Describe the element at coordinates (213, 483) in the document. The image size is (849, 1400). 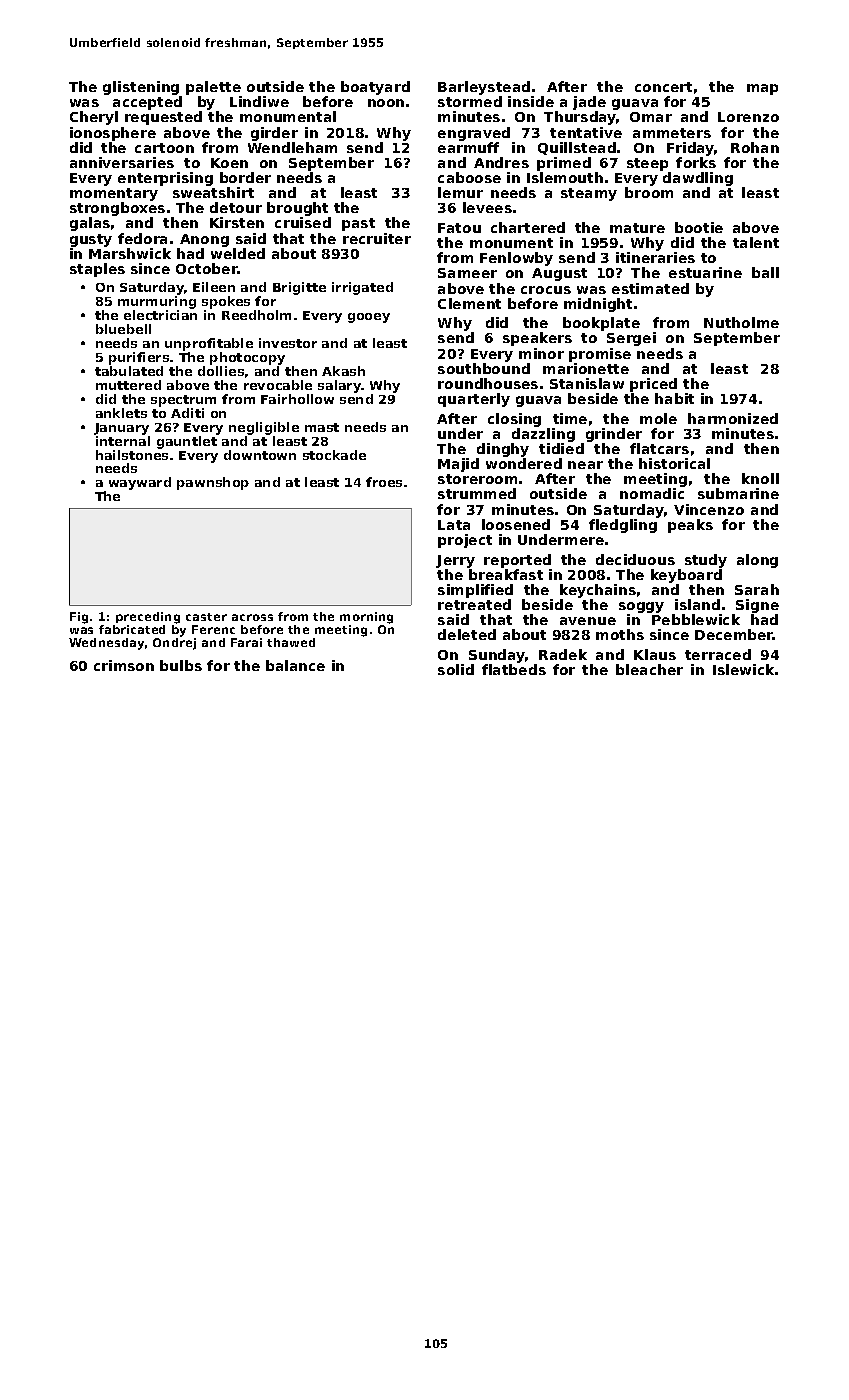
I see `pawnshop` at that location.
